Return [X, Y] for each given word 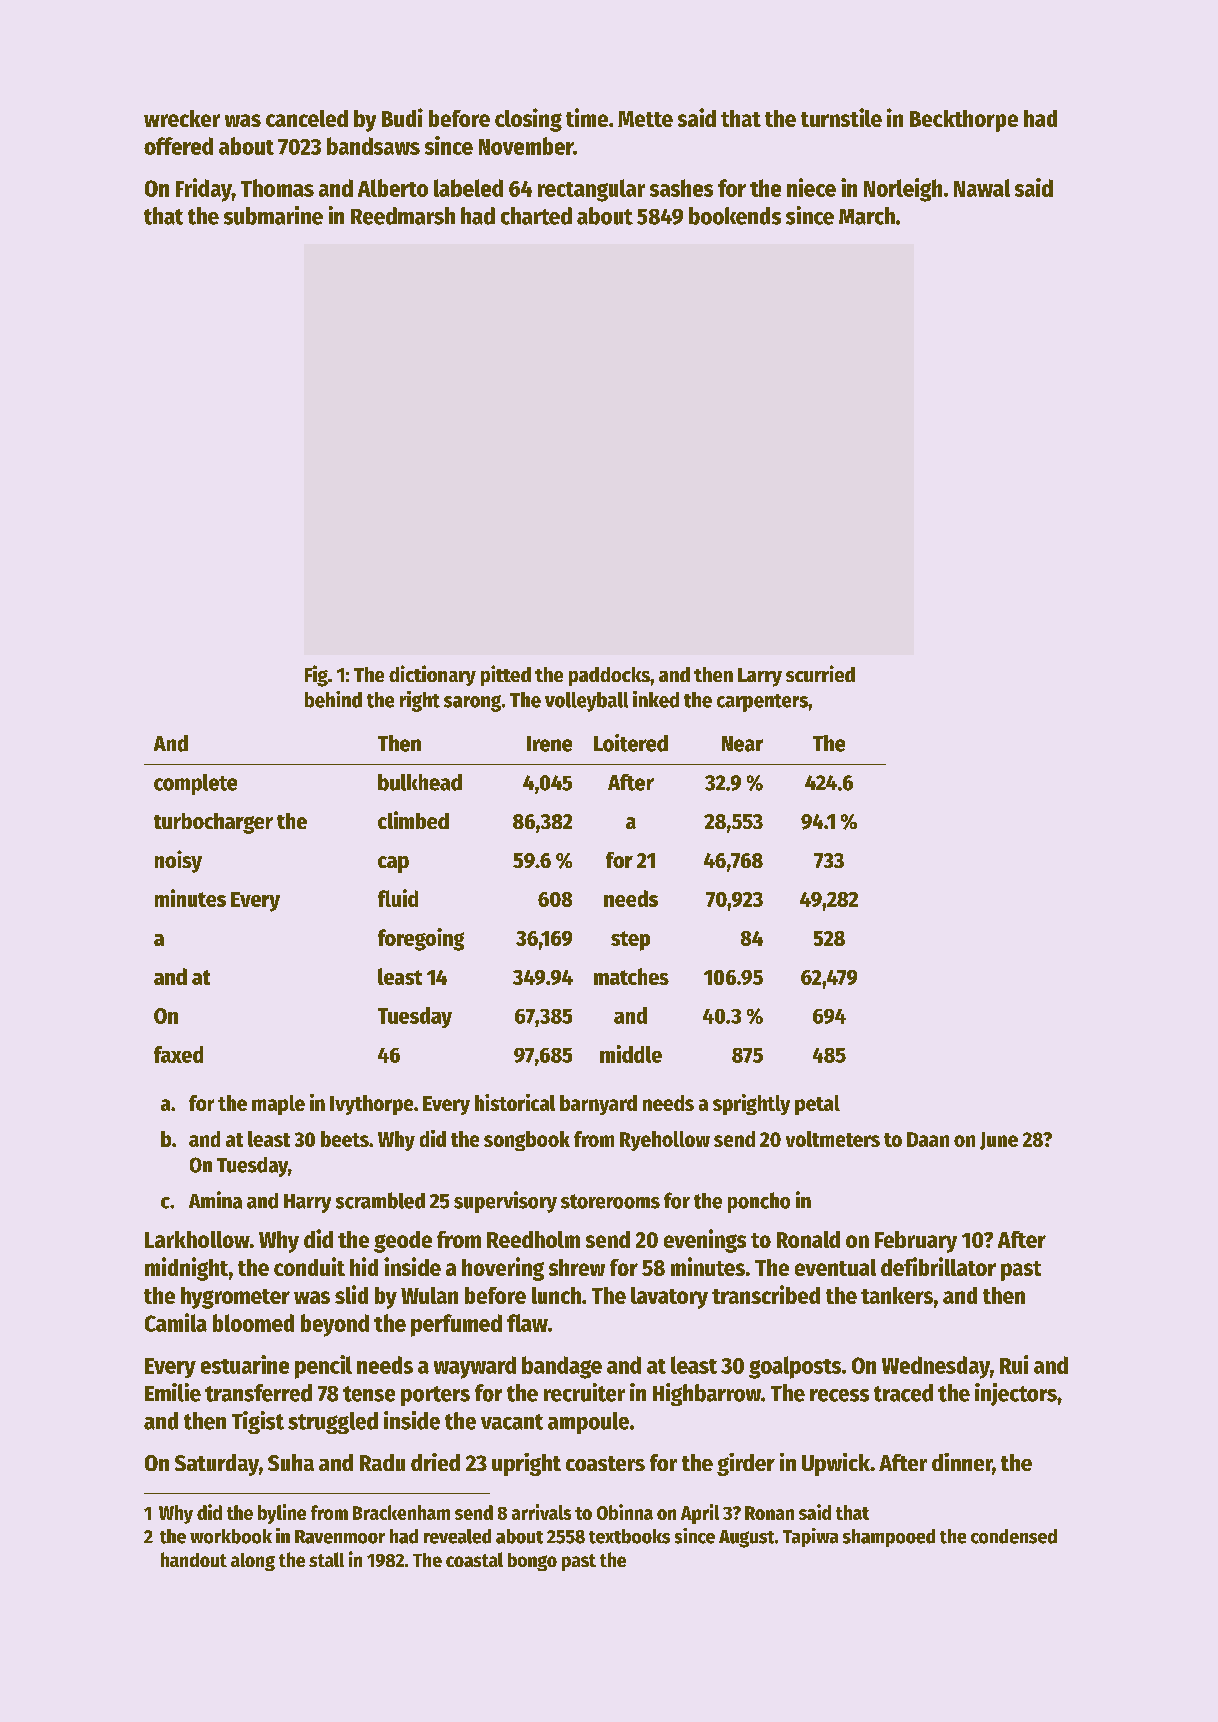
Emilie [173, 1392]
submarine [273, 215]
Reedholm [533, 1239]
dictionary [432, 675]
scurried [820, 673]
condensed [1014, 1536]
